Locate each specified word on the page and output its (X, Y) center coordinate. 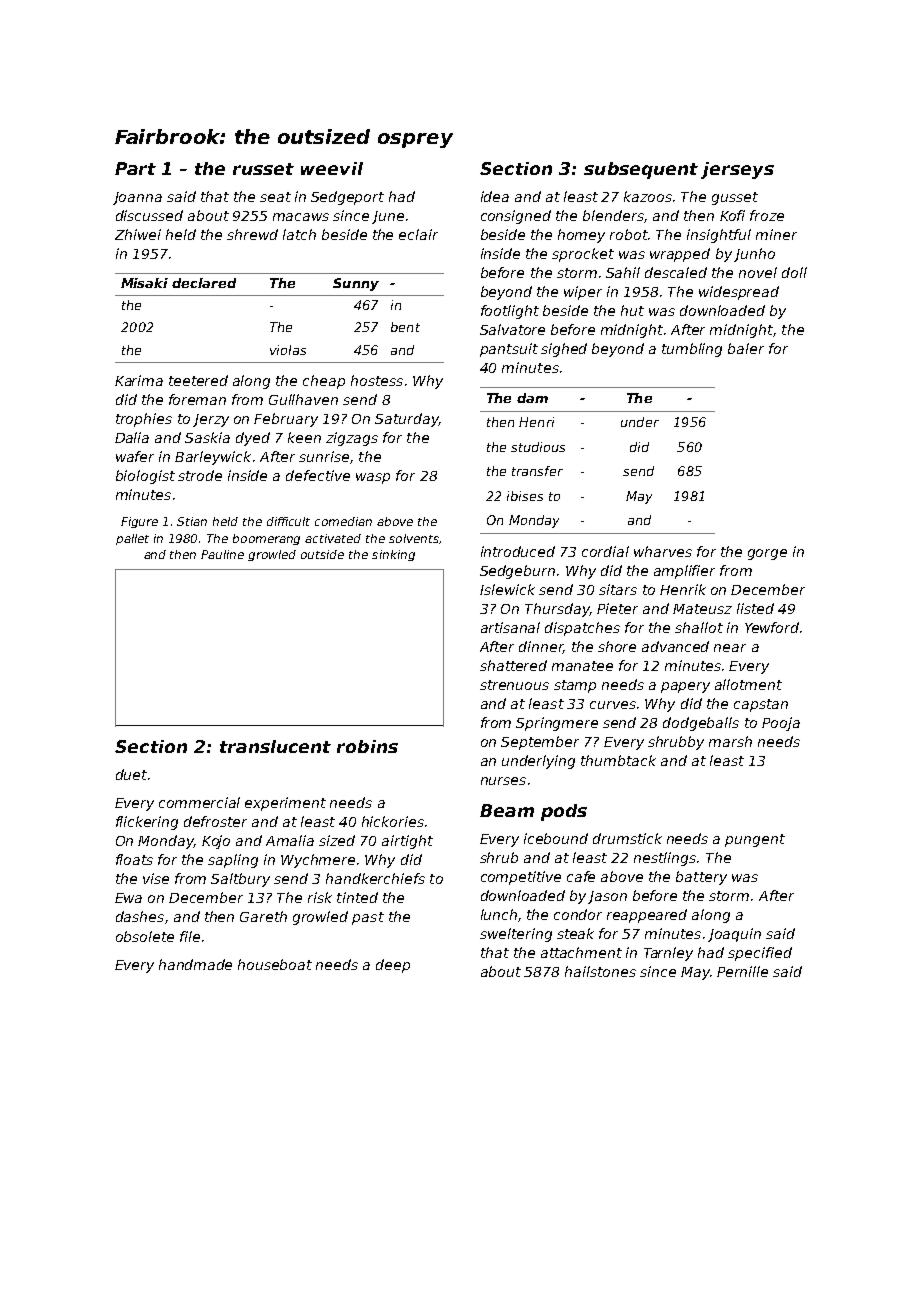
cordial (605, 551)
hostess (377, 380)
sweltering (516, 935)
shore (617, 646)
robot (629, 234)
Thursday (557, 610)
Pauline (222, 554)
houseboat (275, 964)
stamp (575, 686)
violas (288, 350)
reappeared (647, 916)
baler (746, 348)
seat (275, 197)
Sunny (356, 284)
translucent (275, 746)
